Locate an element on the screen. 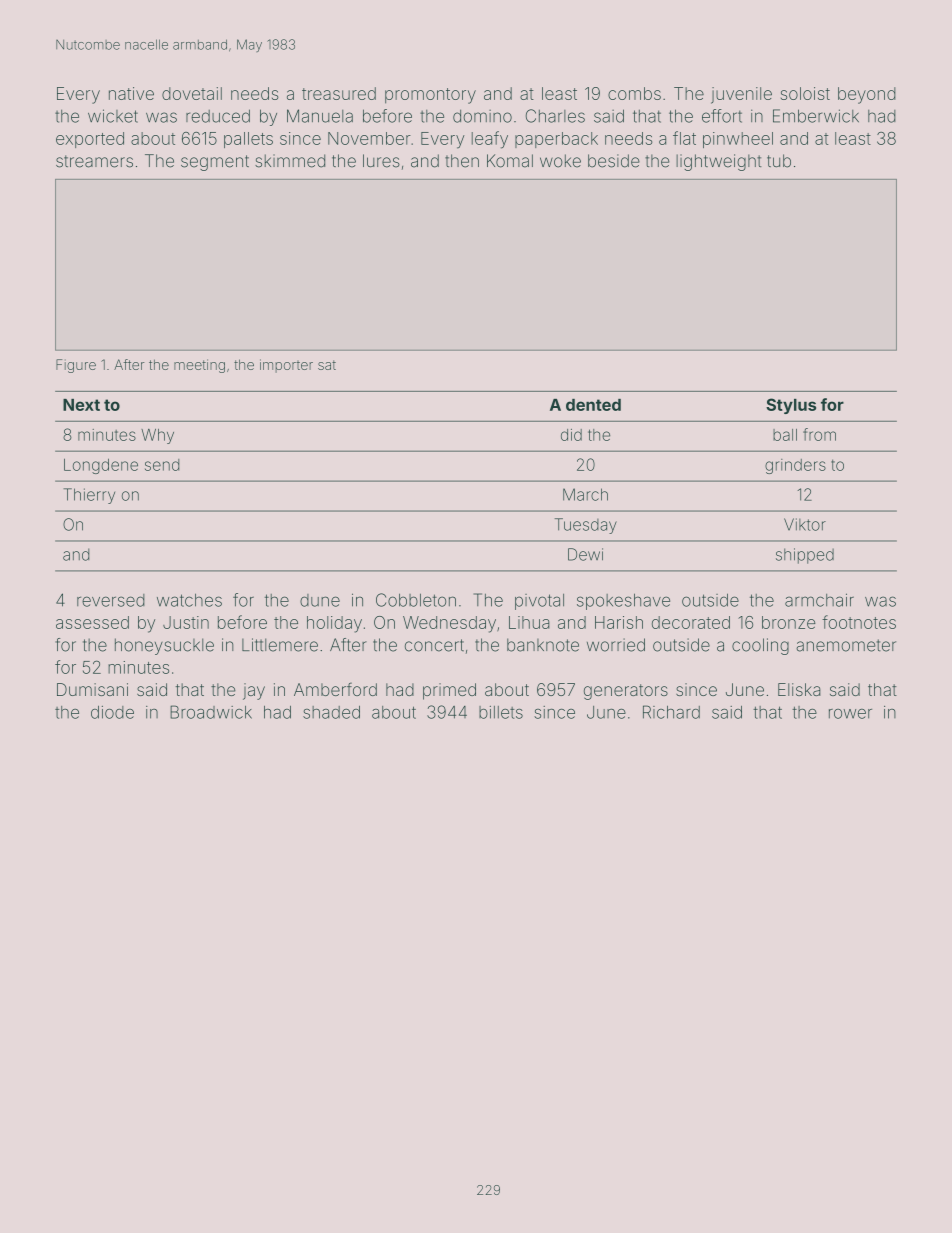 This screenshot has width=952, height=1233. shaded is located at coordinates (331, 712).
